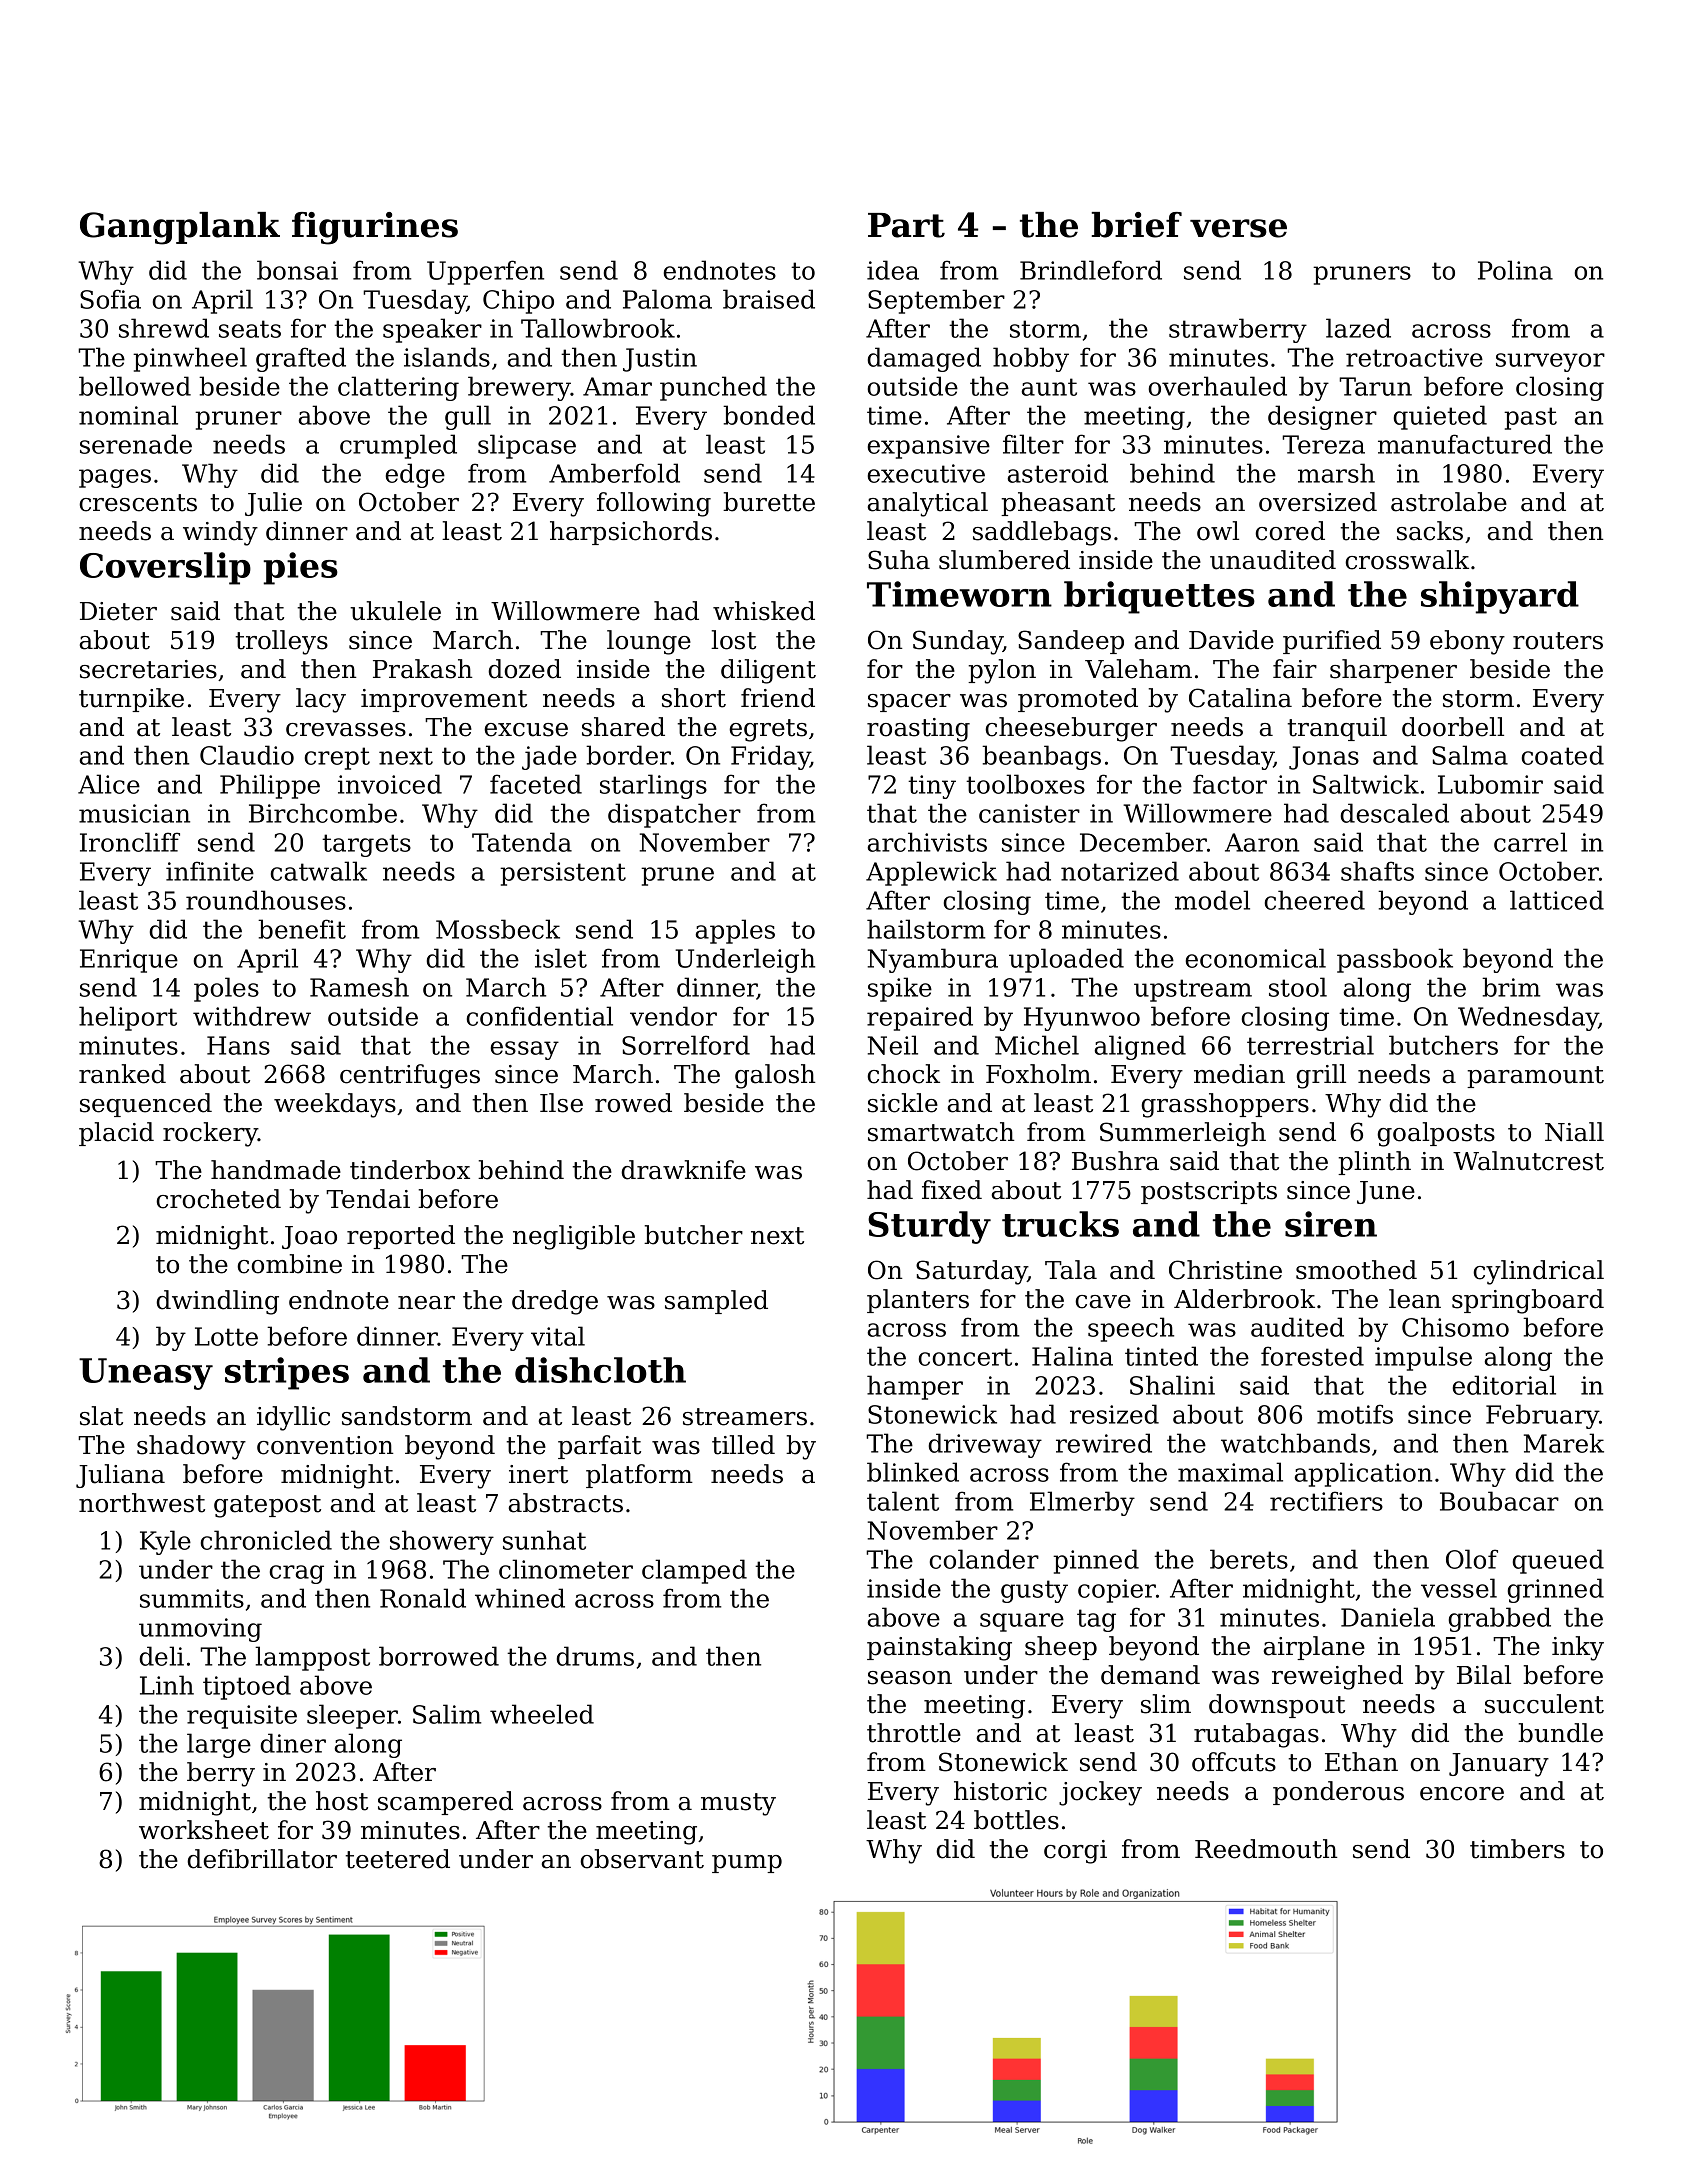 The width and height of the screenshot is (1683, 2178). What do you see at coordinates (398, 1859) in the screenshot?
I see `teetered` at bounding box center [398, 1859].
